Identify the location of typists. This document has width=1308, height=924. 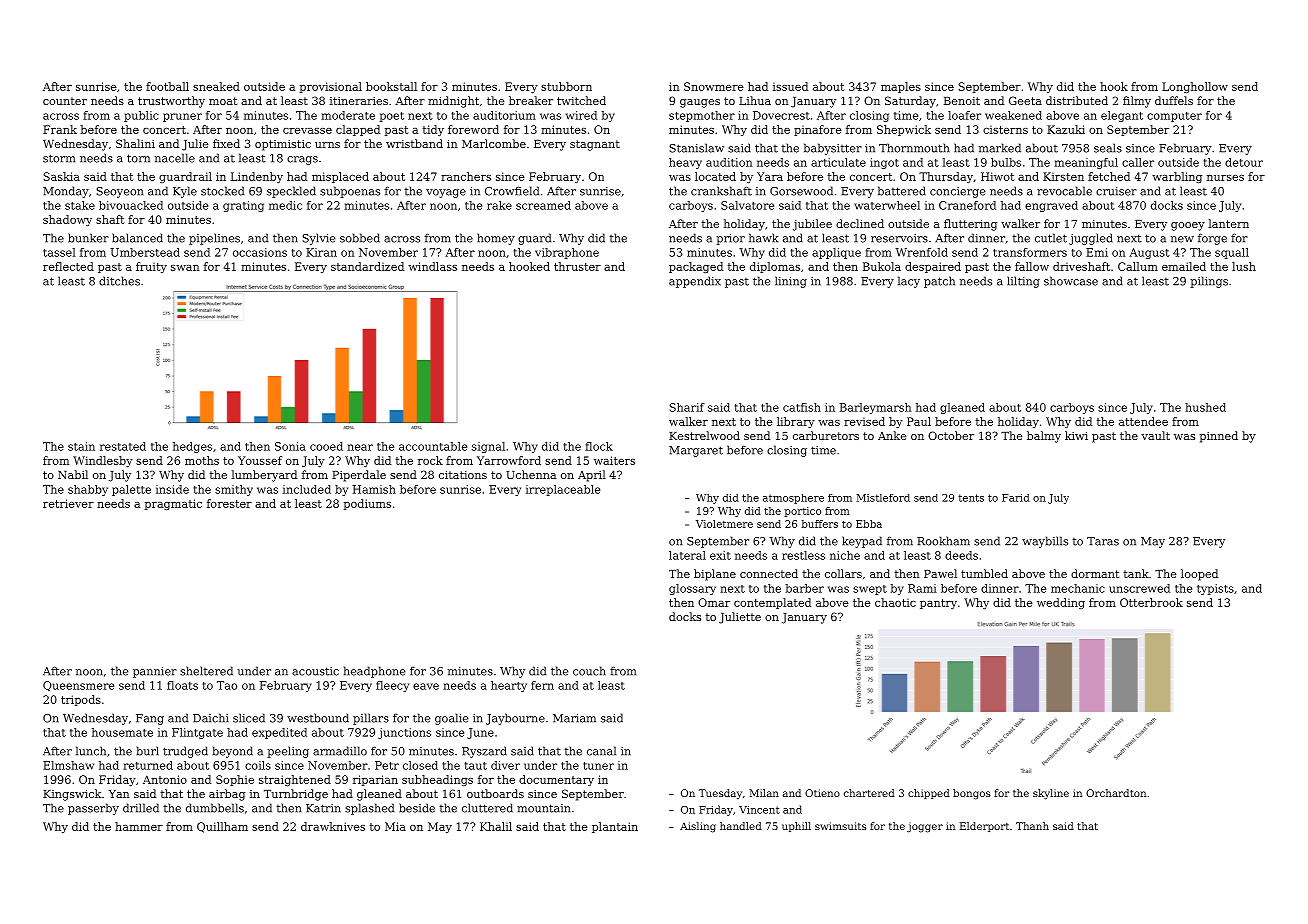
(1215, 589).
